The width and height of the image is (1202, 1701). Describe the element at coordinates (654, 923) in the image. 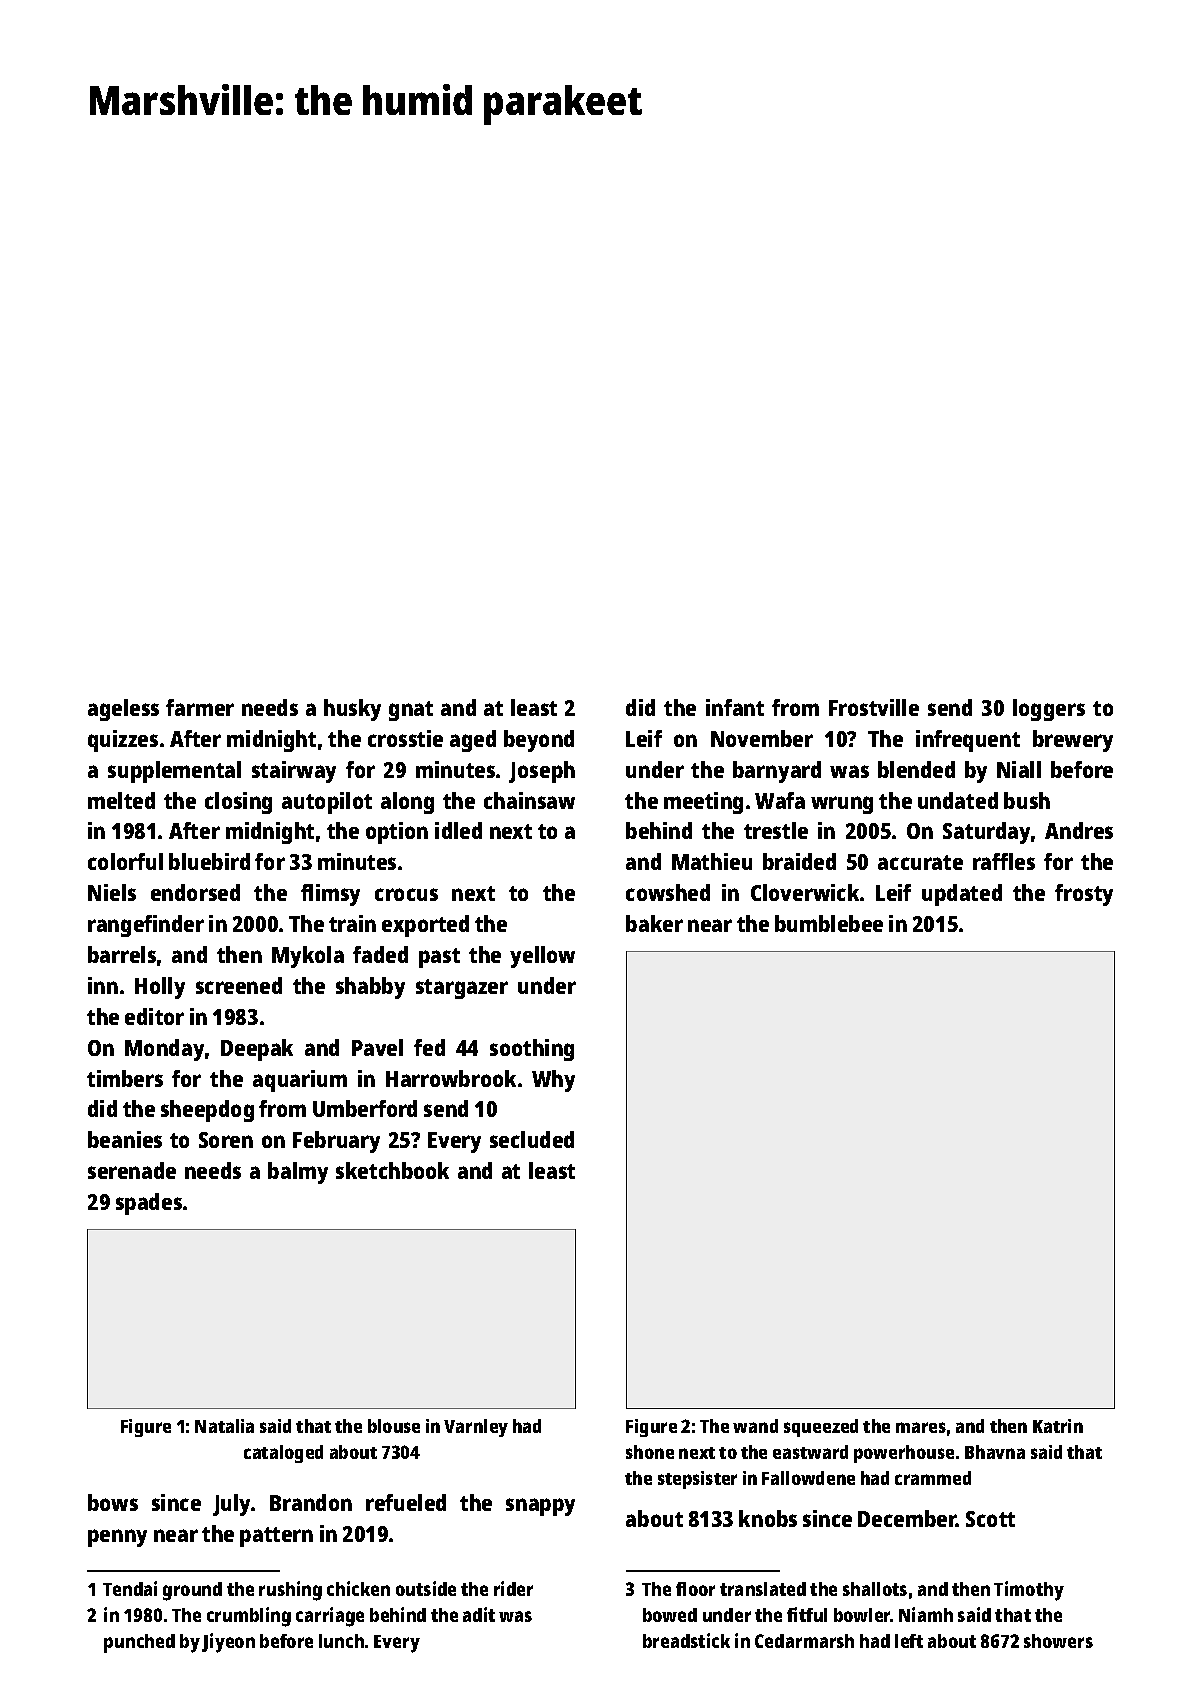

I see `baker` at that location.
